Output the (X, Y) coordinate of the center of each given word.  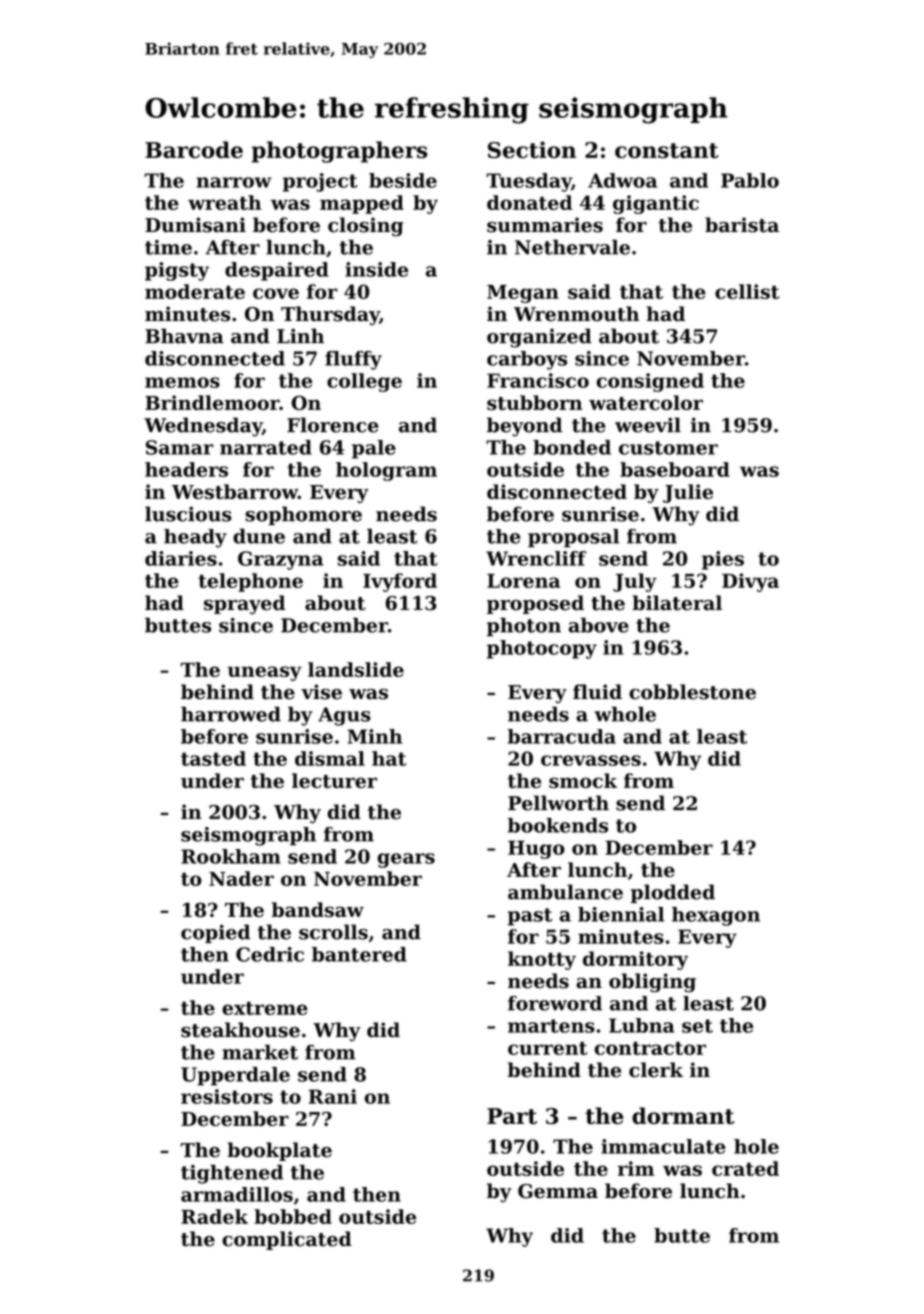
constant (667, 150)
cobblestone (692, 692)
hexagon (716, 916)
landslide (356, 669)
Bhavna (184, 336)
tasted (213, 758)
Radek (214, 1216)
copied (215, 933)
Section (532, 149)
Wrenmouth (576, 314)
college (364, 382)
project (320, 182)
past (530, 917)
